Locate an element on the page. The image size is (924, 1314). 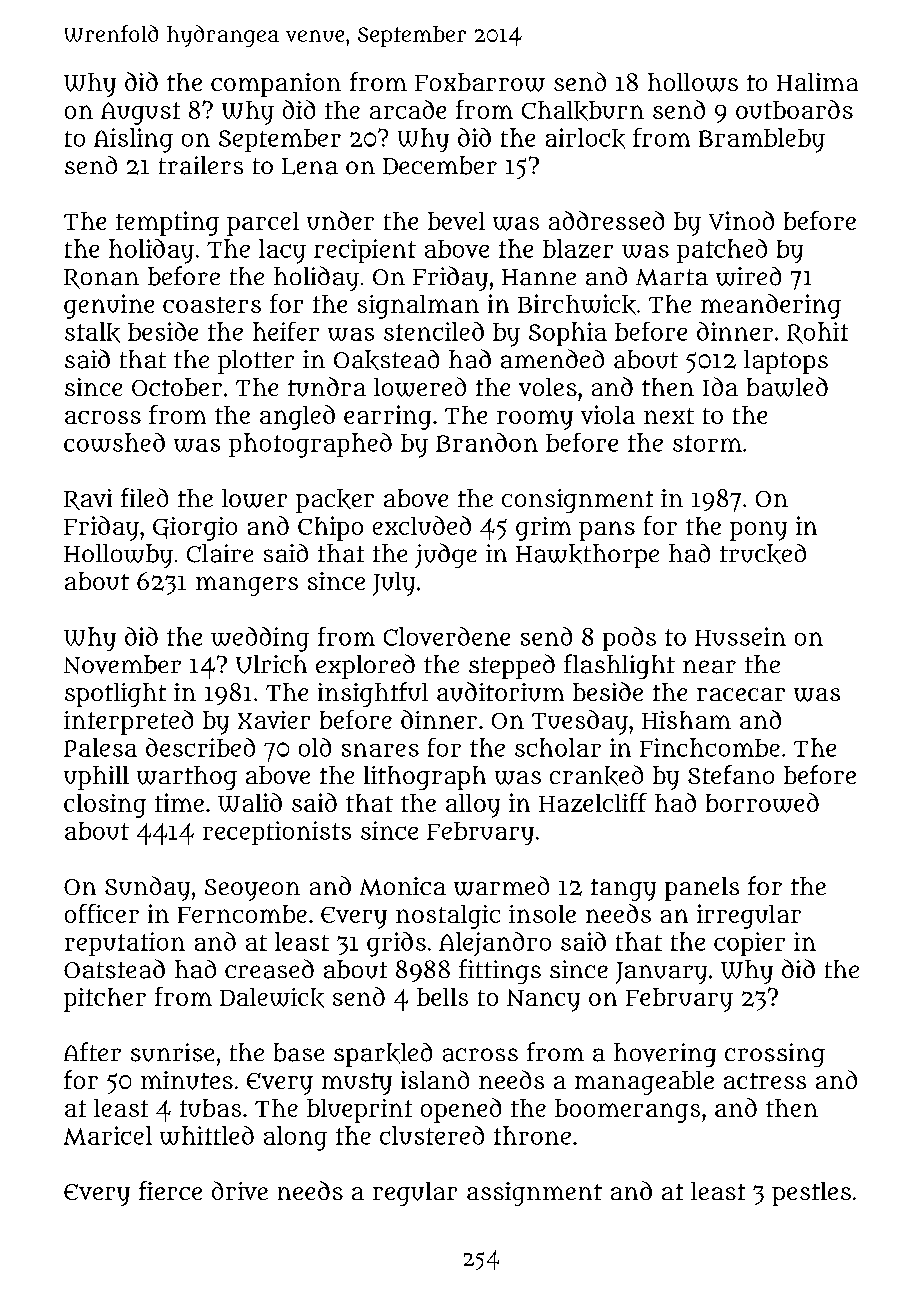
plotter is located at coordinates (256, 362).
